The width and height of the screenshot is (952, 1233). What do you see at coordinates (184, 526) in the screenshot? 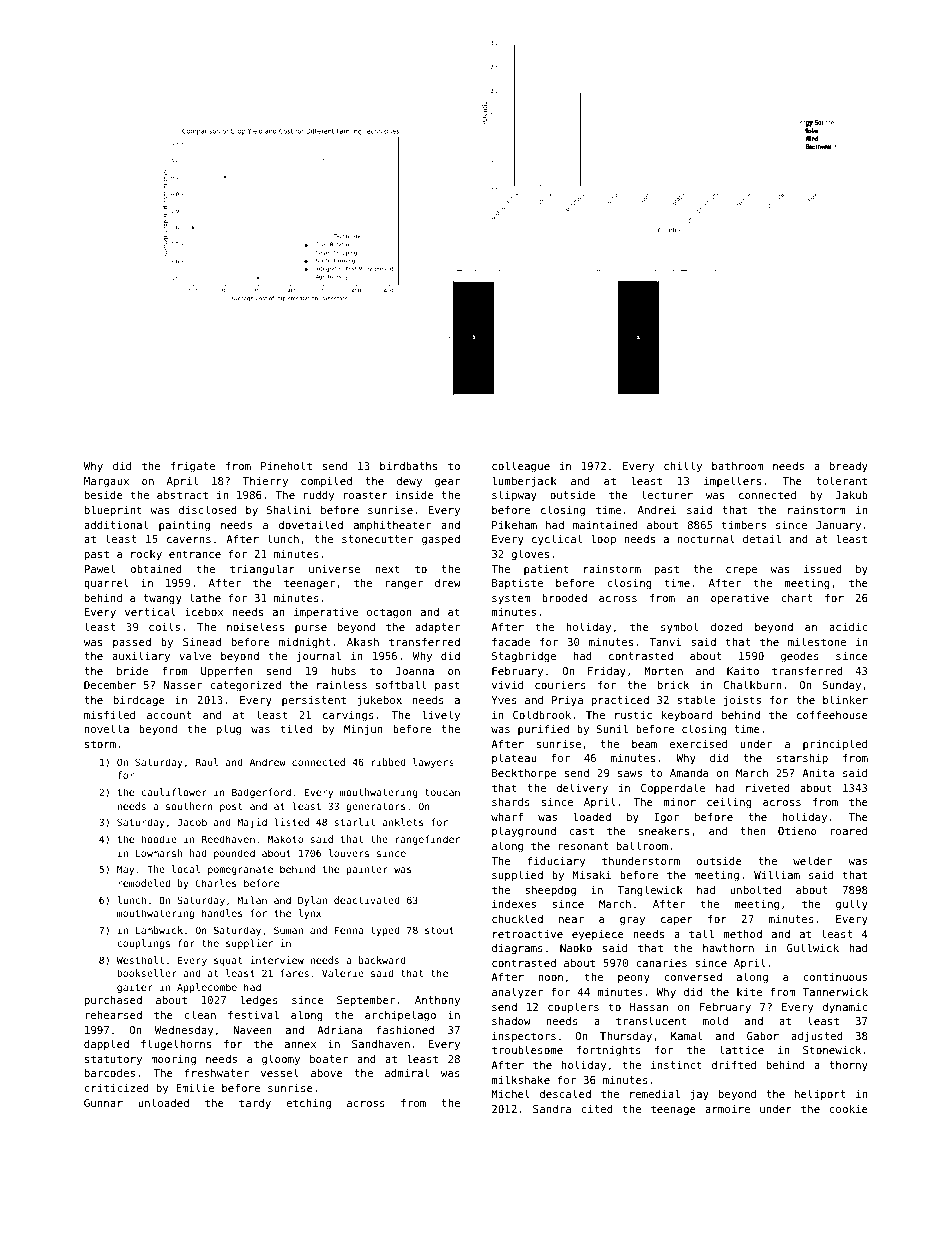
I see `painting` at bounding box center [184, 526].
